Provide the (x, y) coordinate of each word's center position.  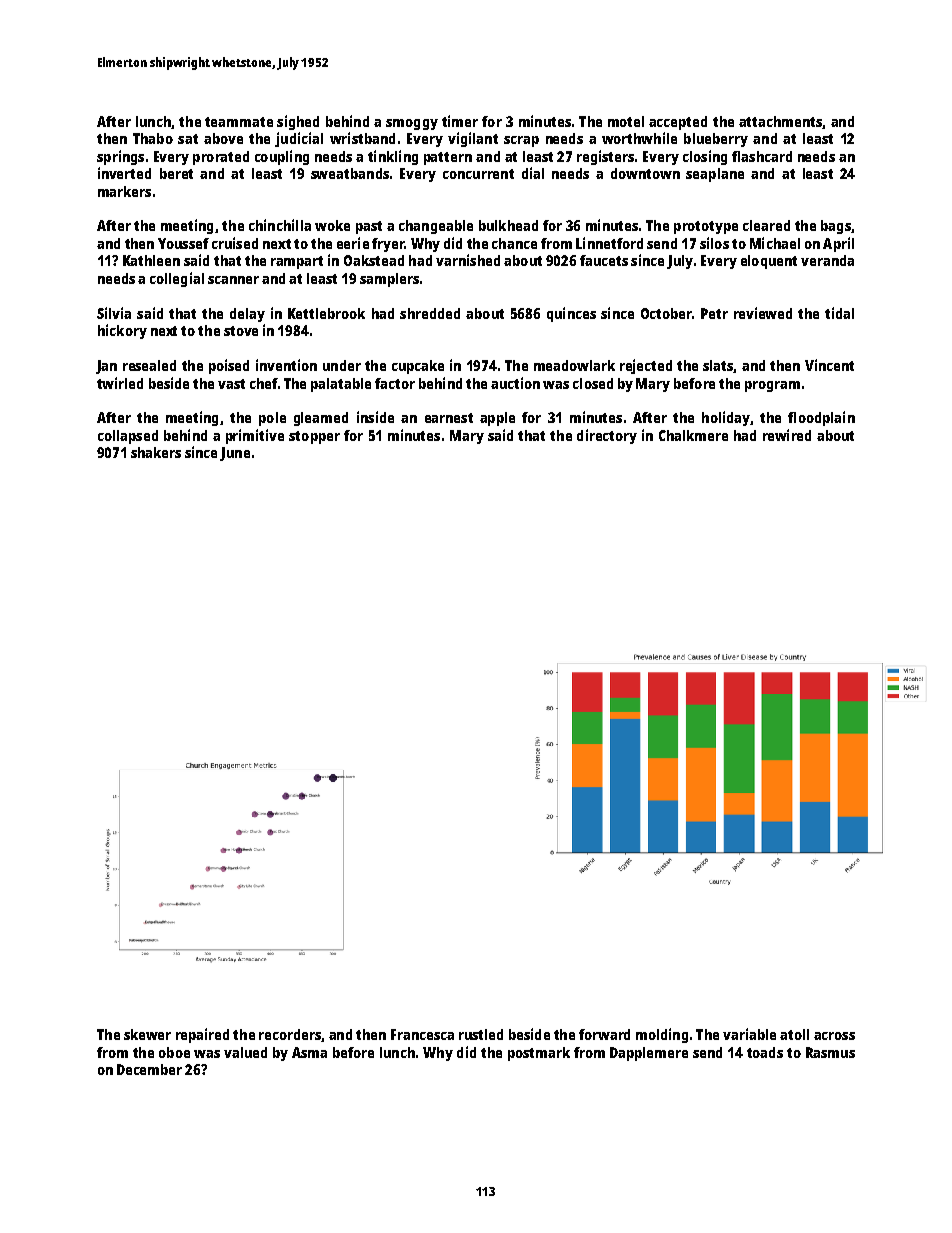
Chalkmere (693, 435)
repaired (202, 1035)
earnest (449, 418)
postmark (539, 1054)
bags (836, 227)
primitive (255, 436)
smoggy (412, 124)
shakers (156, 452)
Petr (714, 313)
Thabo (153, 138)
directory (607, 436)
